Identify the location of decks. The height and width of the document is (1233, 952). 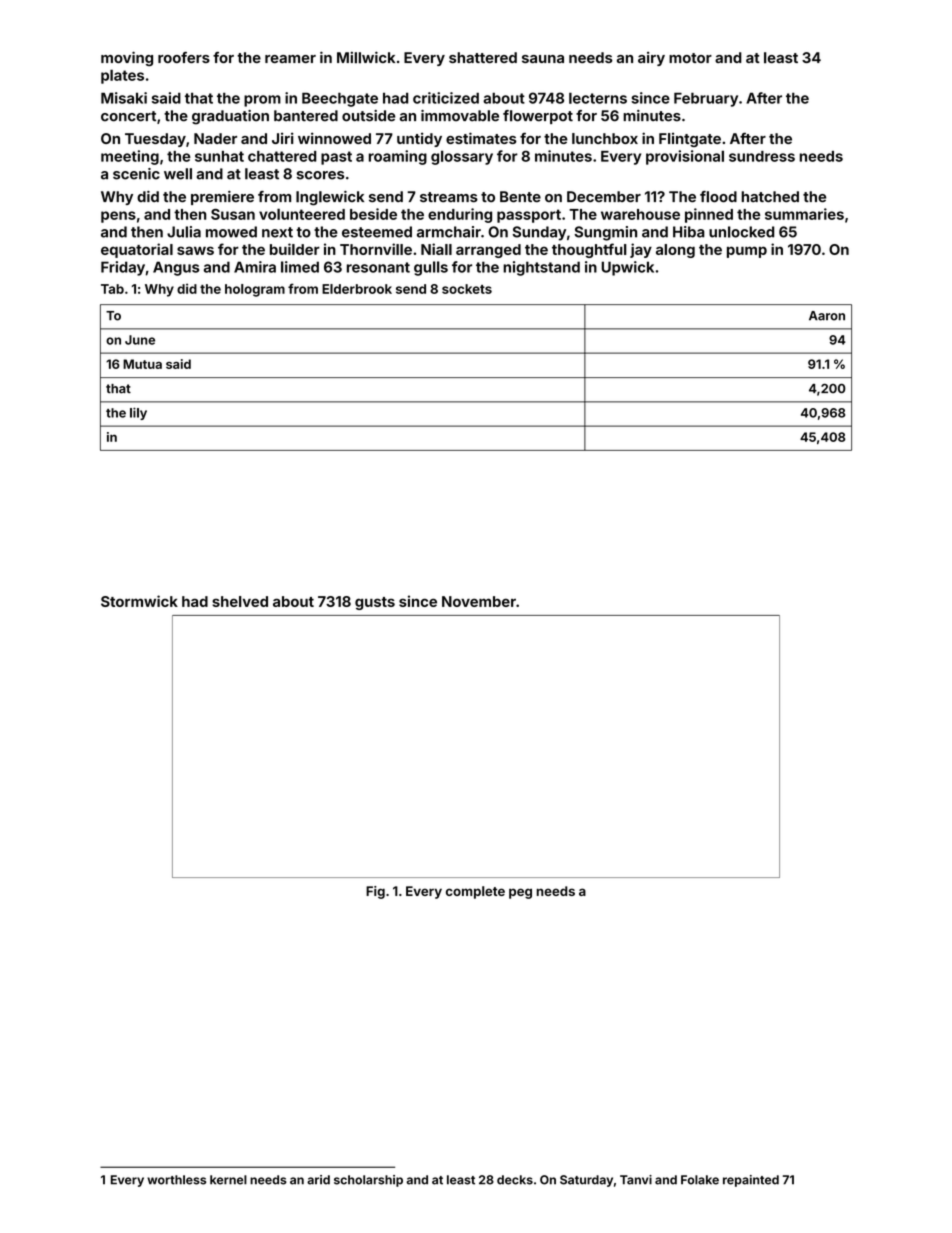
(515, 1180).
